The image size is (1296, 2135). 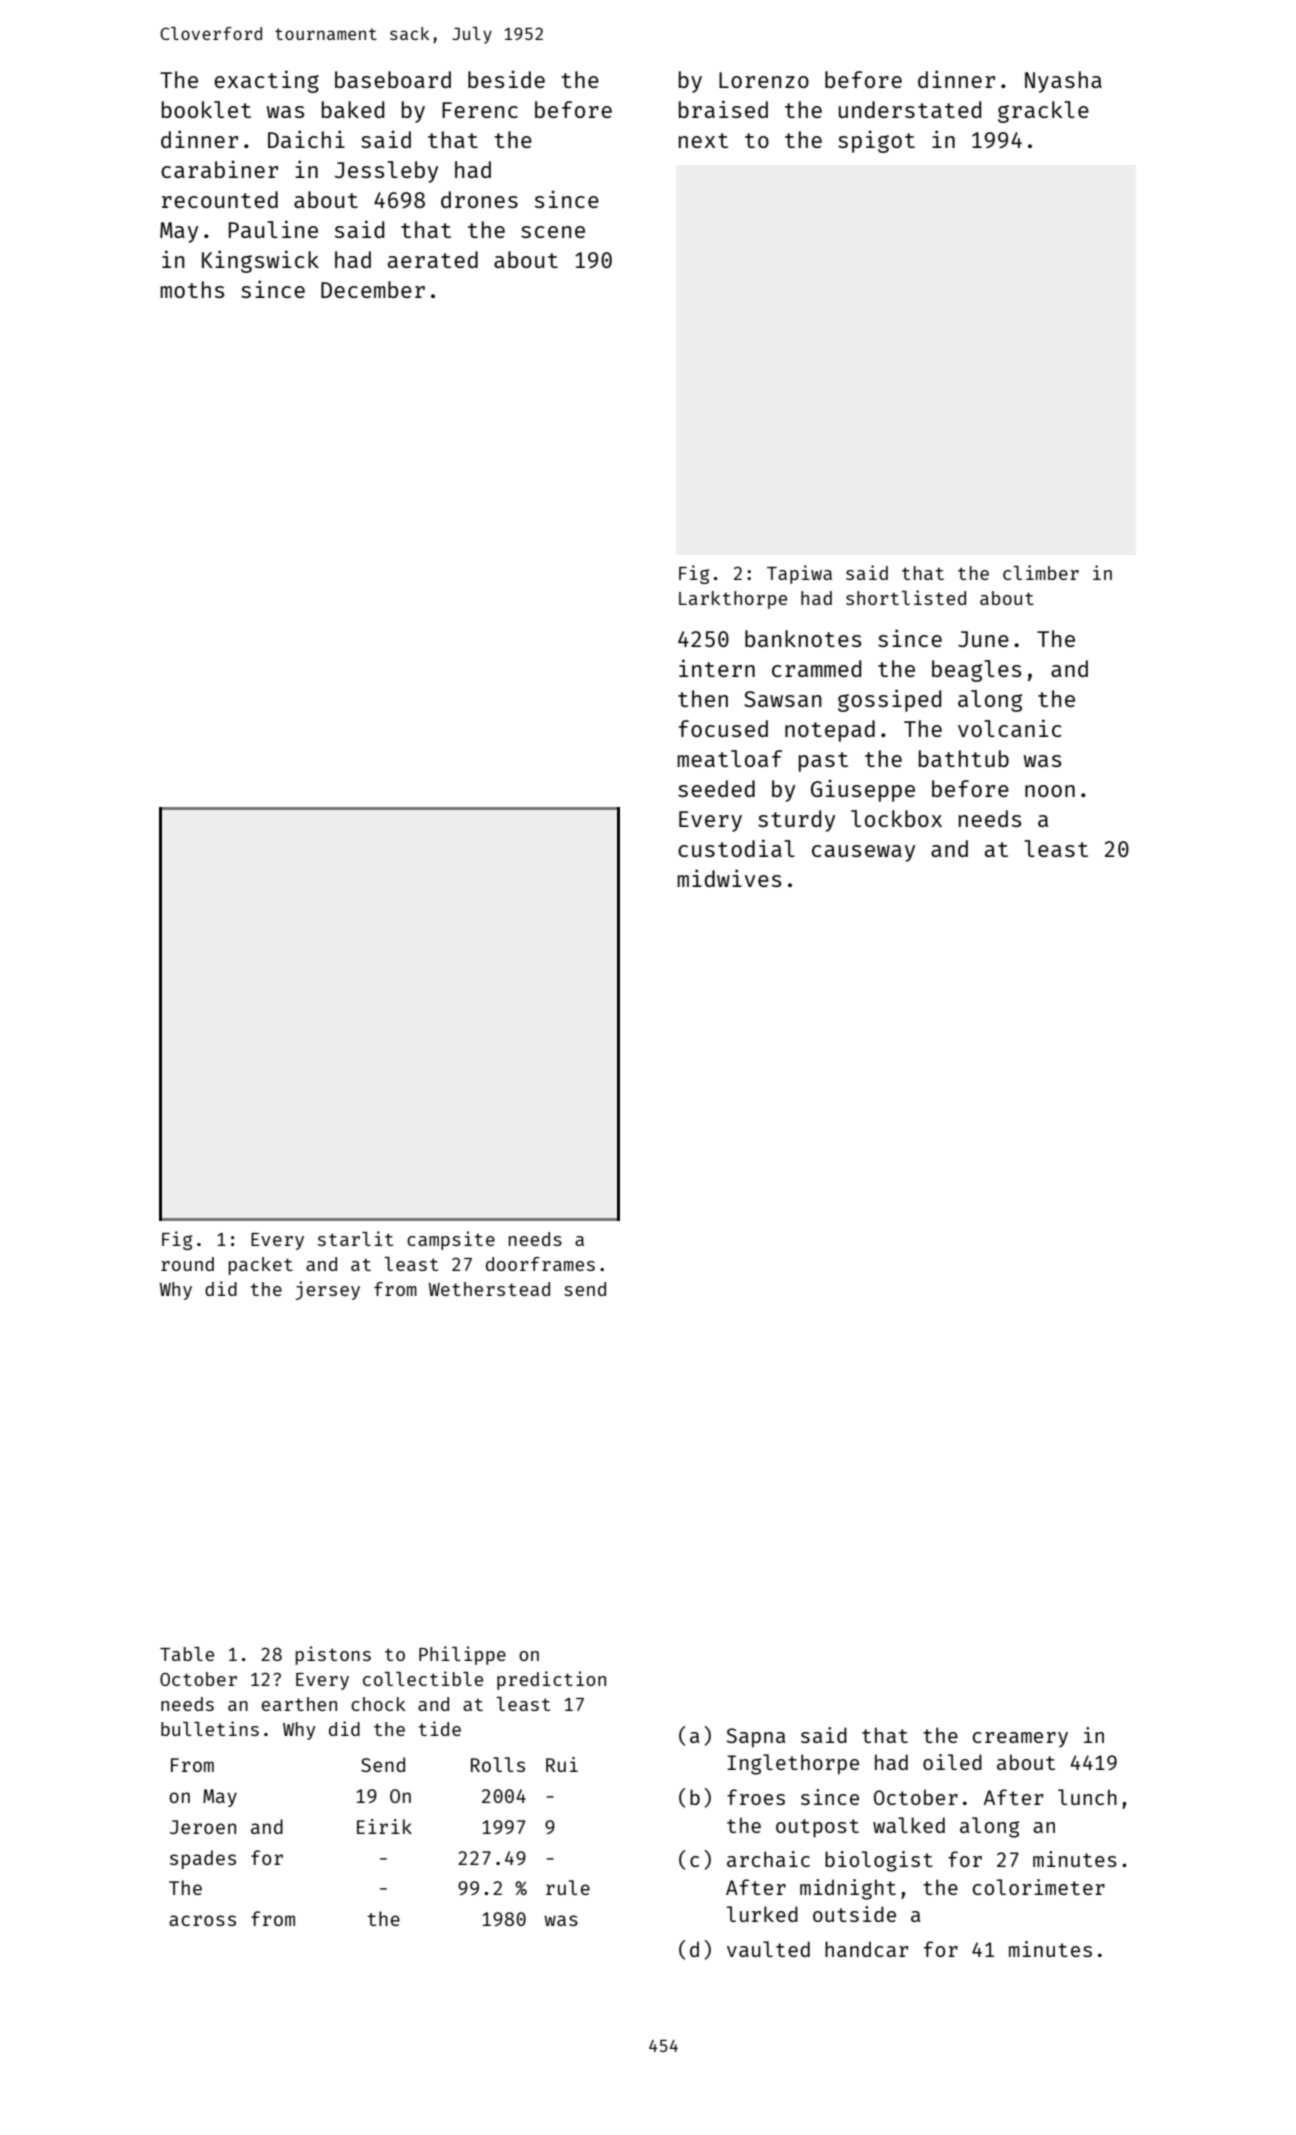 What do you see at coordinates (1043, 112) in the page?
I see `grackle` at bounding box center [1043, 112].
